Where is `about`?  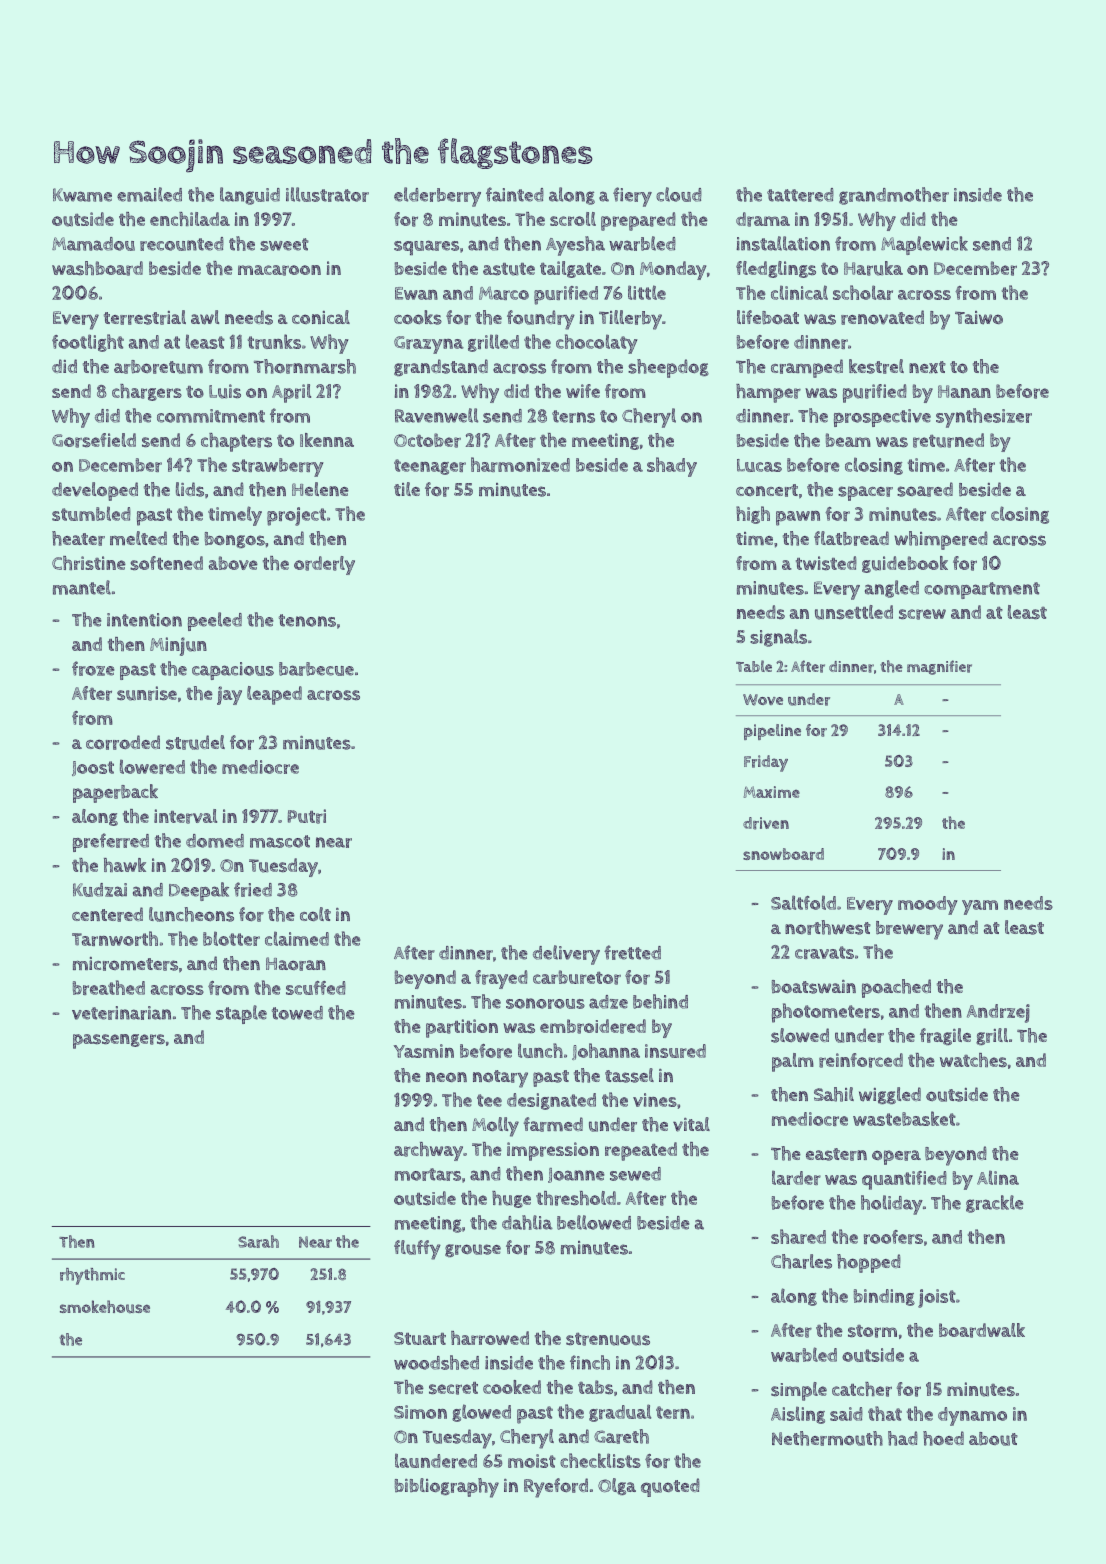 about is located at coordinates (993, 1439).
